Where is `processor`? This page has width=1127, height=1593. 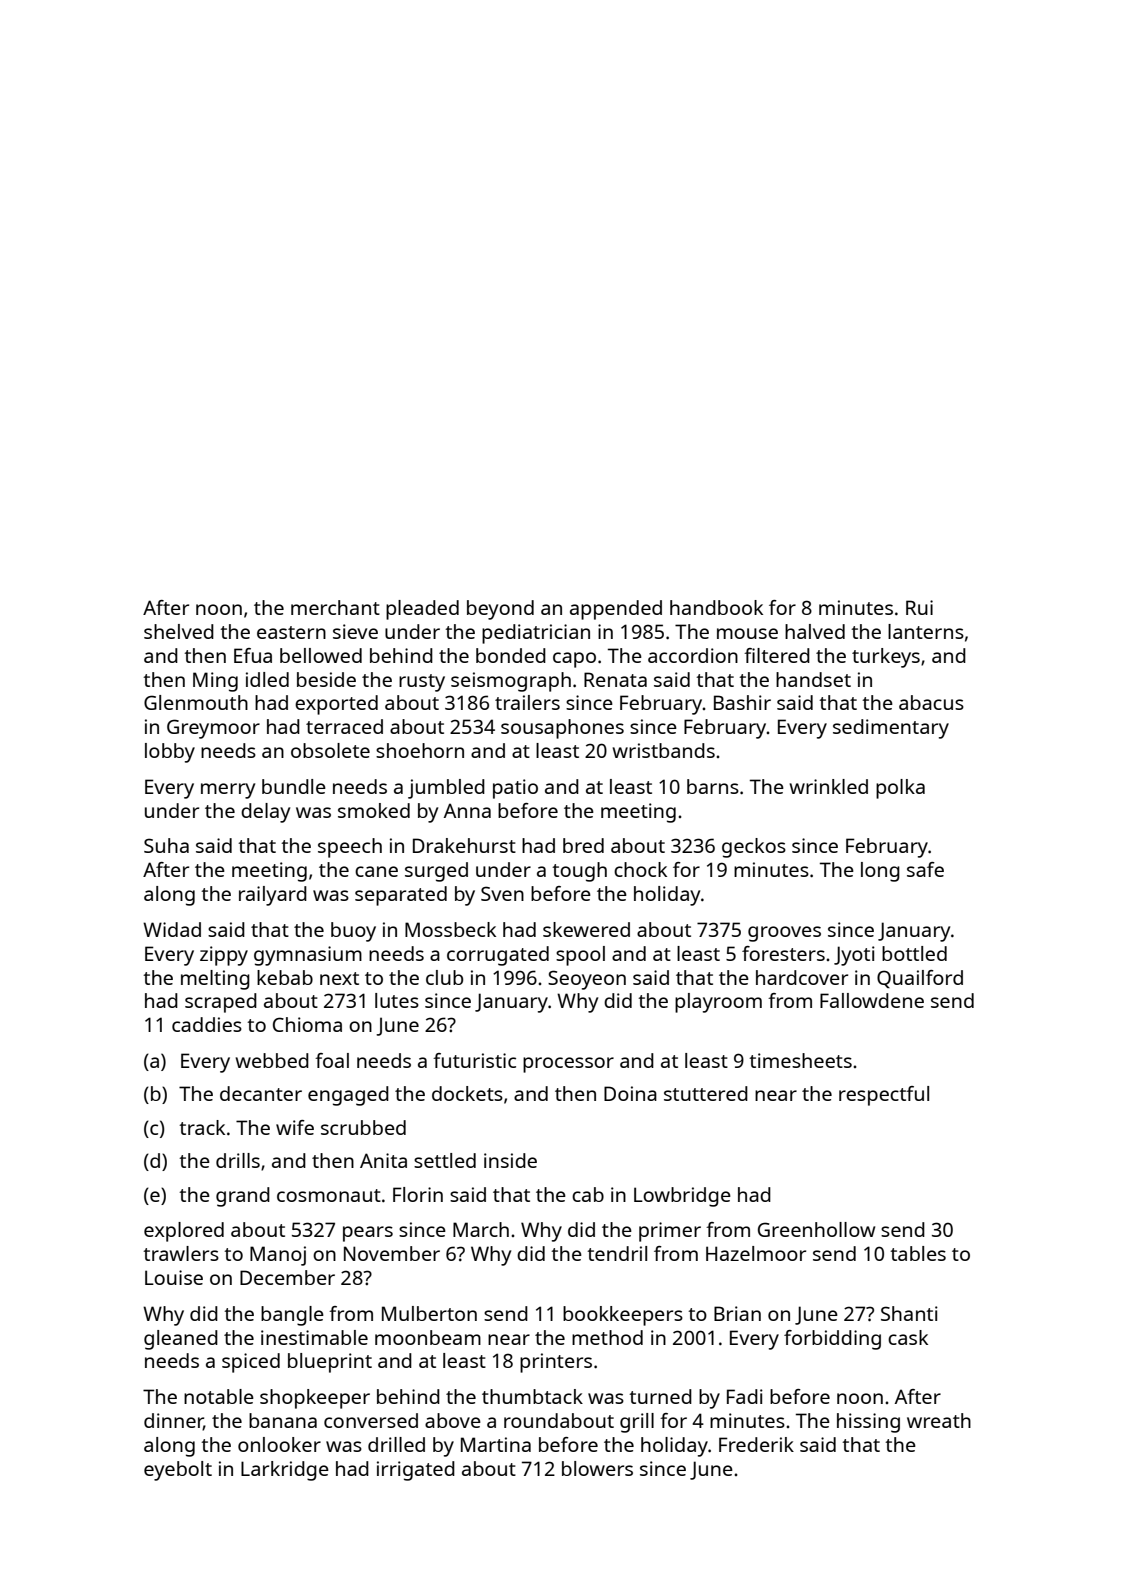
processor is located at coordinates (568, 1065).
